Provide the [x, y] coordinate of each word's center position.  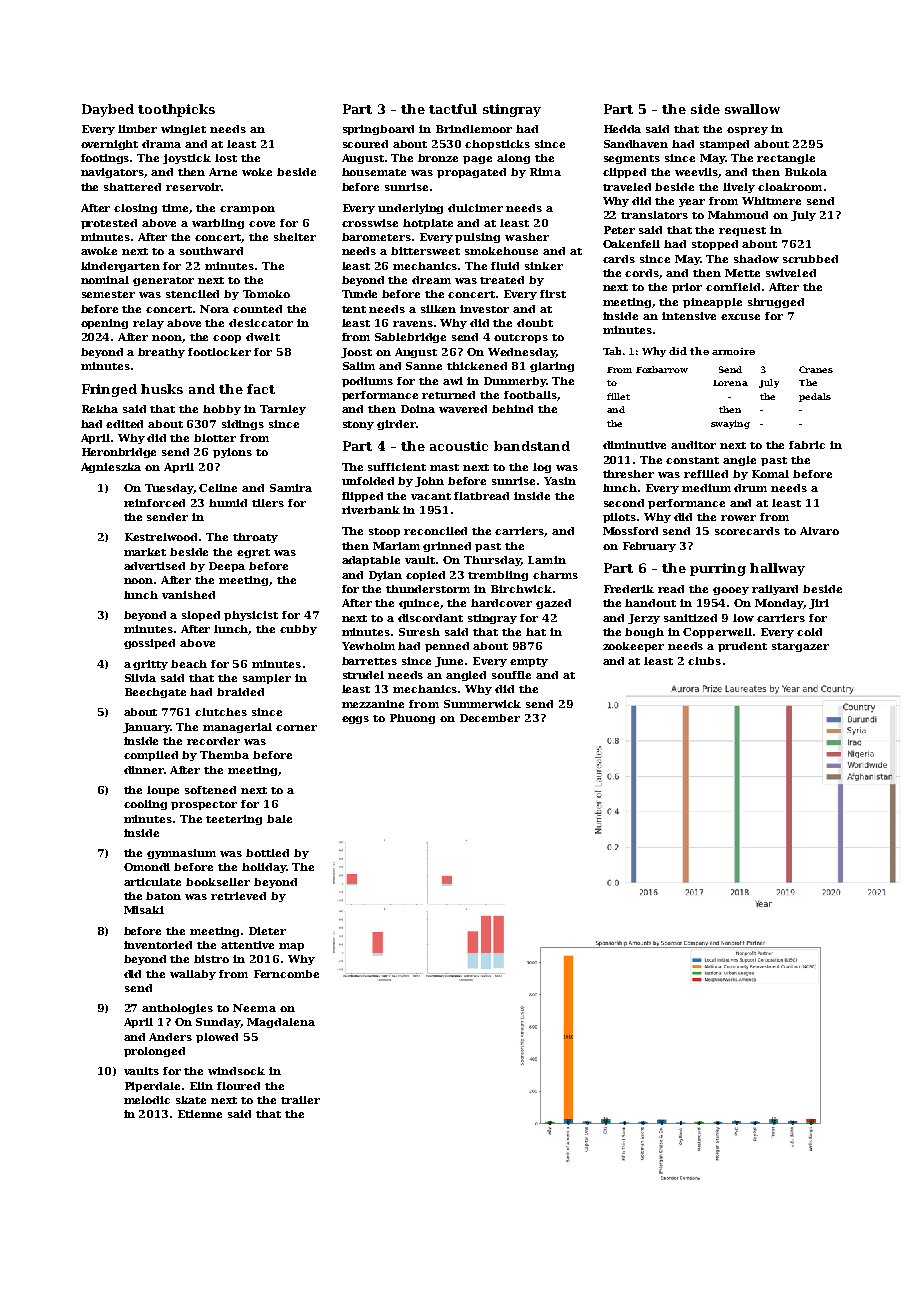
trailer [300, 1100]
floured [238, 1086]
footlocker [219, 352]
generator [163, 281]
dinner [144, 770]
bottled [267, 853]
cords [642, 274]
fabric [807, 445]
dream [431, 280]
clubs [704, 661]
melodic [147, 1100]
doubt [535, 323]
